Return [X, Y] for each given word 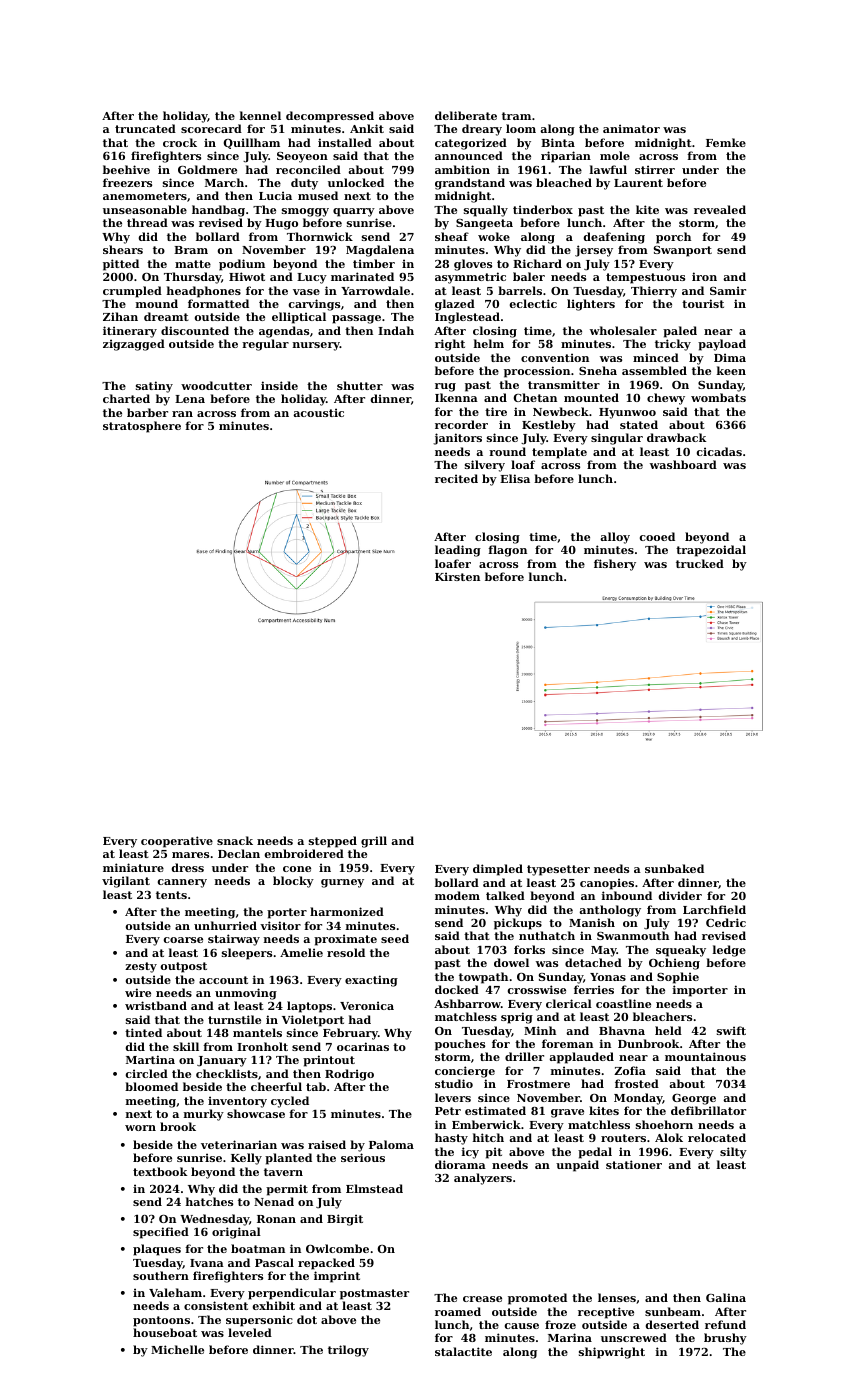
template [559, 453]
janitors [457, 439]
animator [631, 128]
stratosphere [142, 427]
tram [516, 116]
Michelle [177, 1349]
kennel [260, 115]
